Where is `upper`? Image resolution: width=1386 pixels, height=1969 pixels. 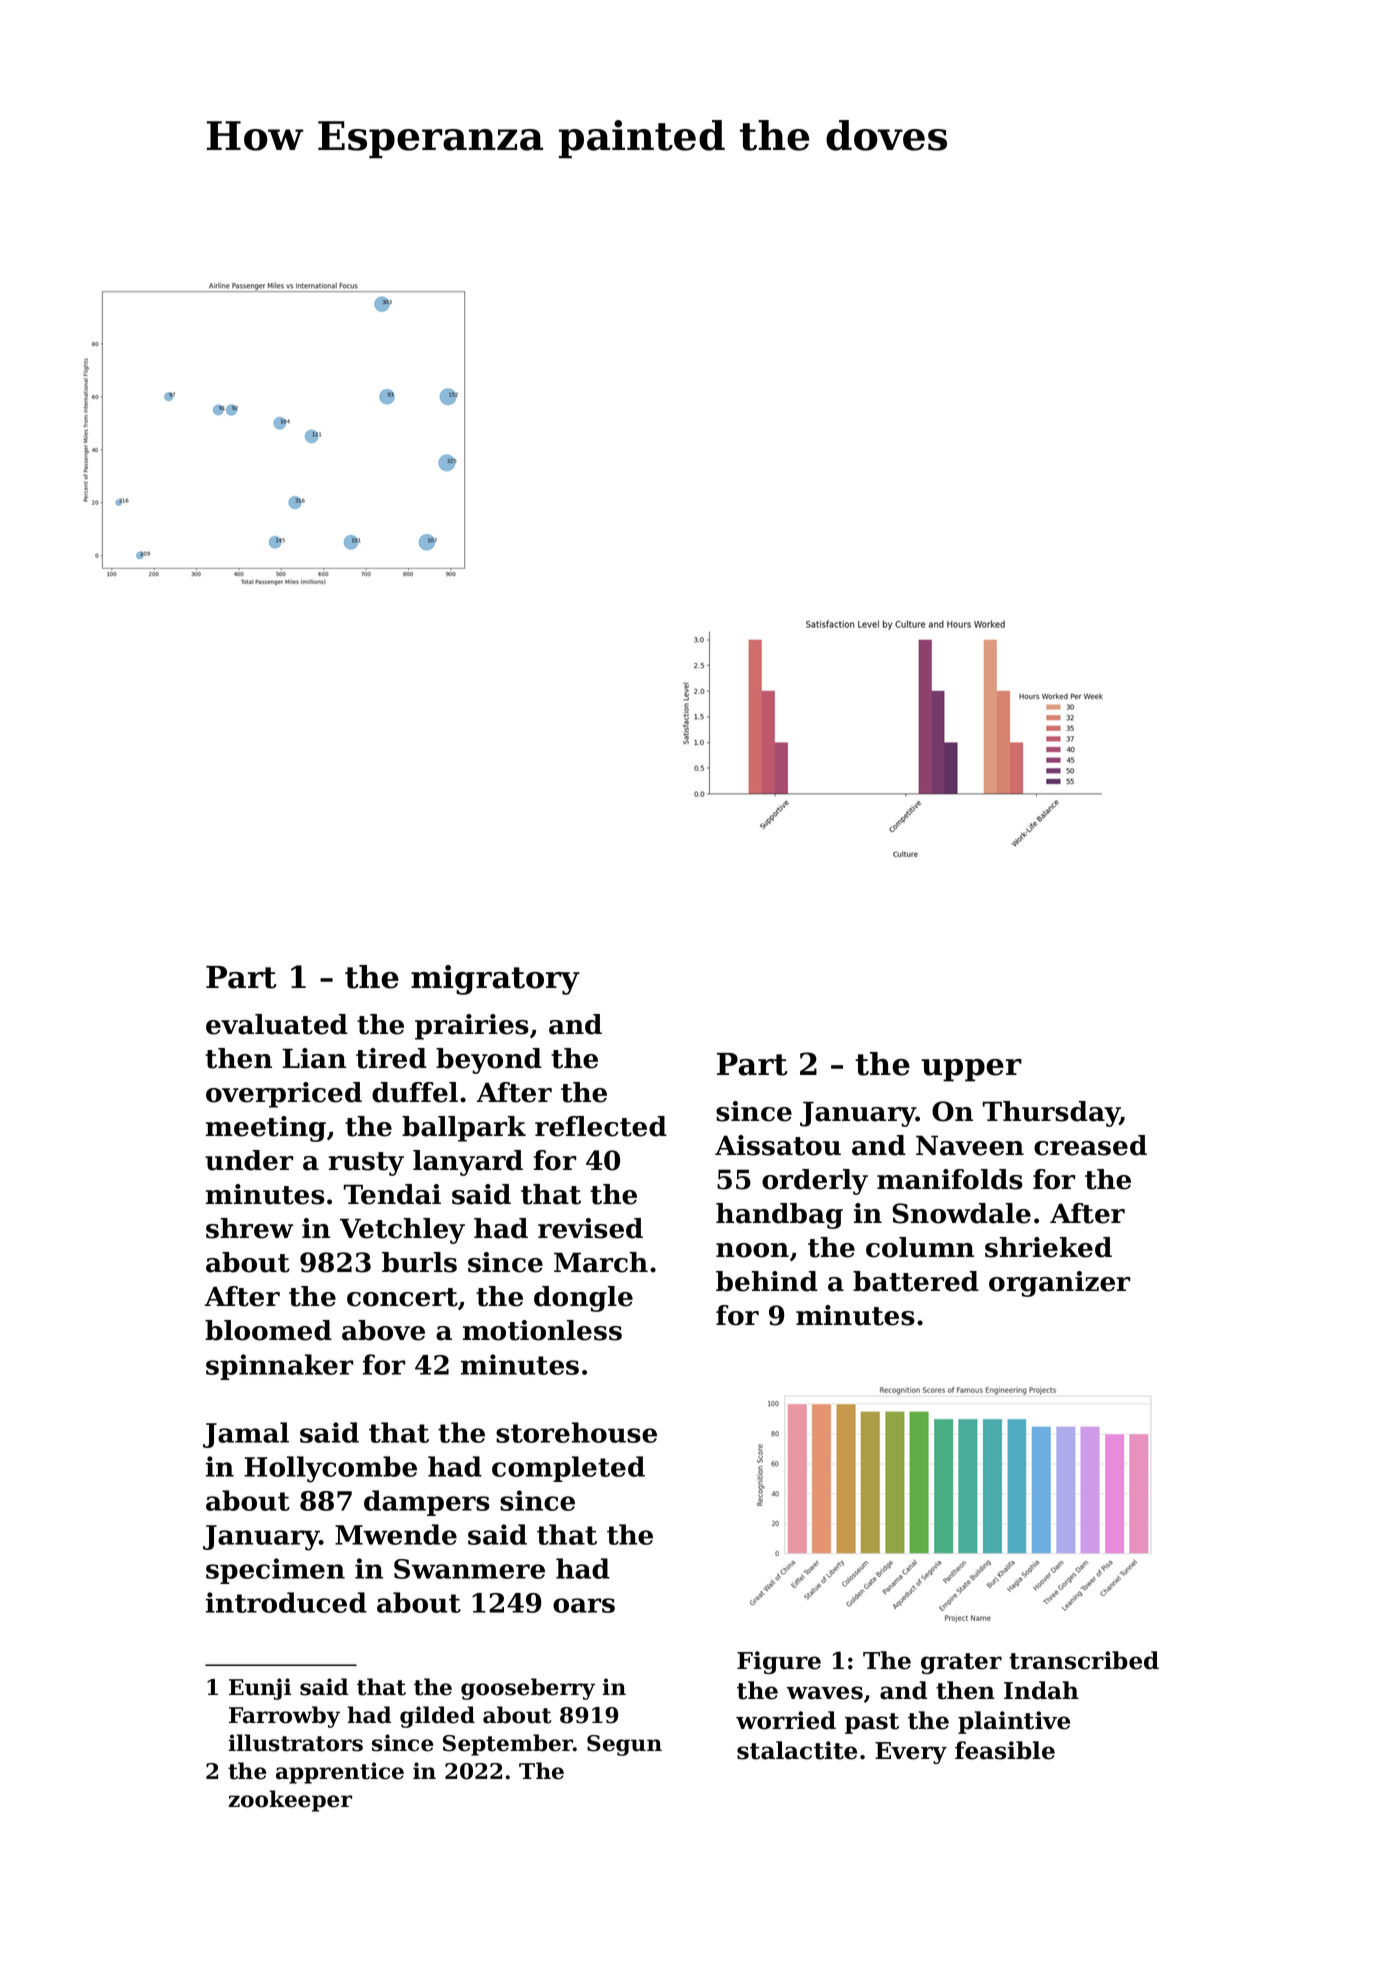
upper is located at coordinates (971, 1070).
